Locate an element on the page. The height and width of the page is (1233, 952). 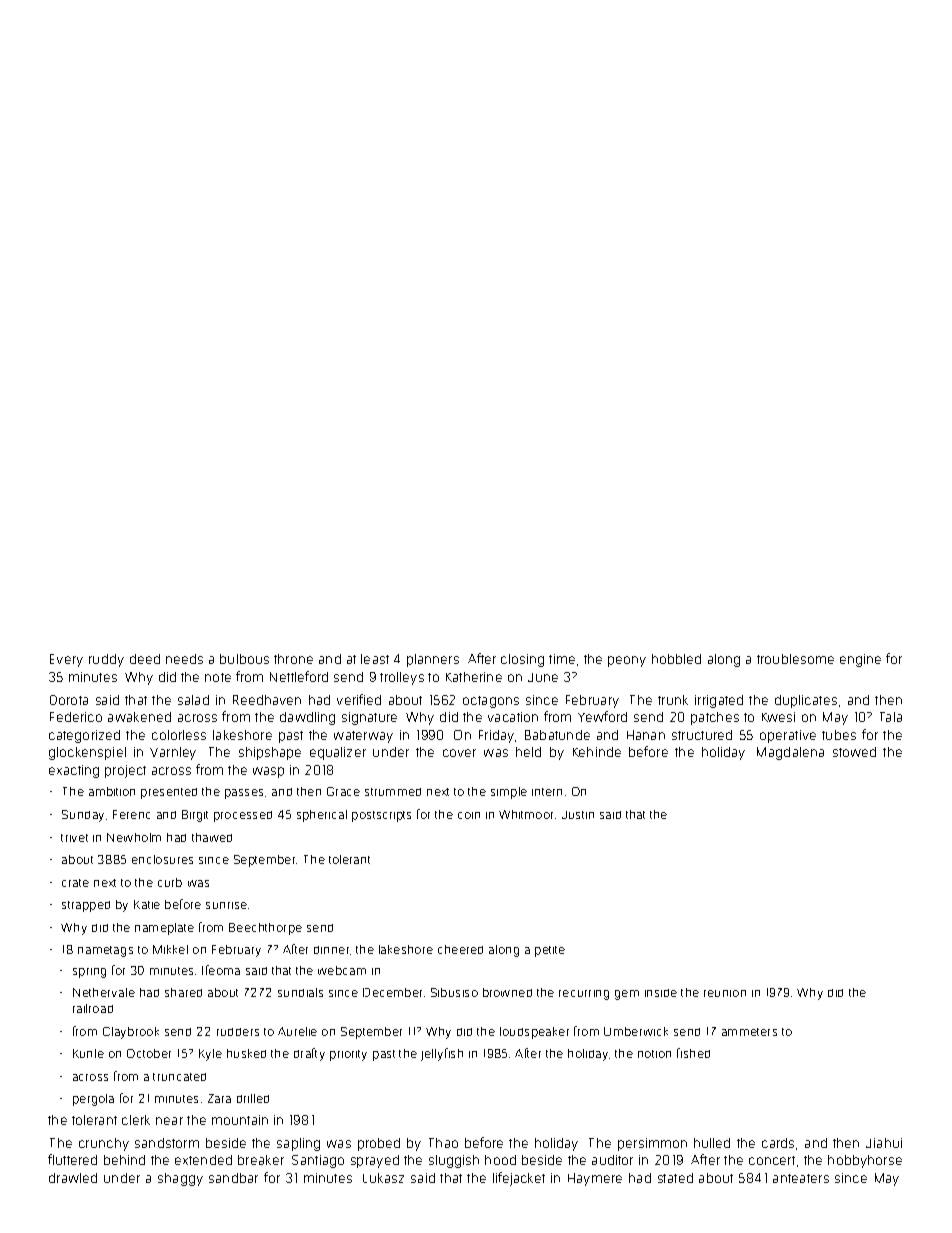
truncated is located at coordinates (179, 1077).
